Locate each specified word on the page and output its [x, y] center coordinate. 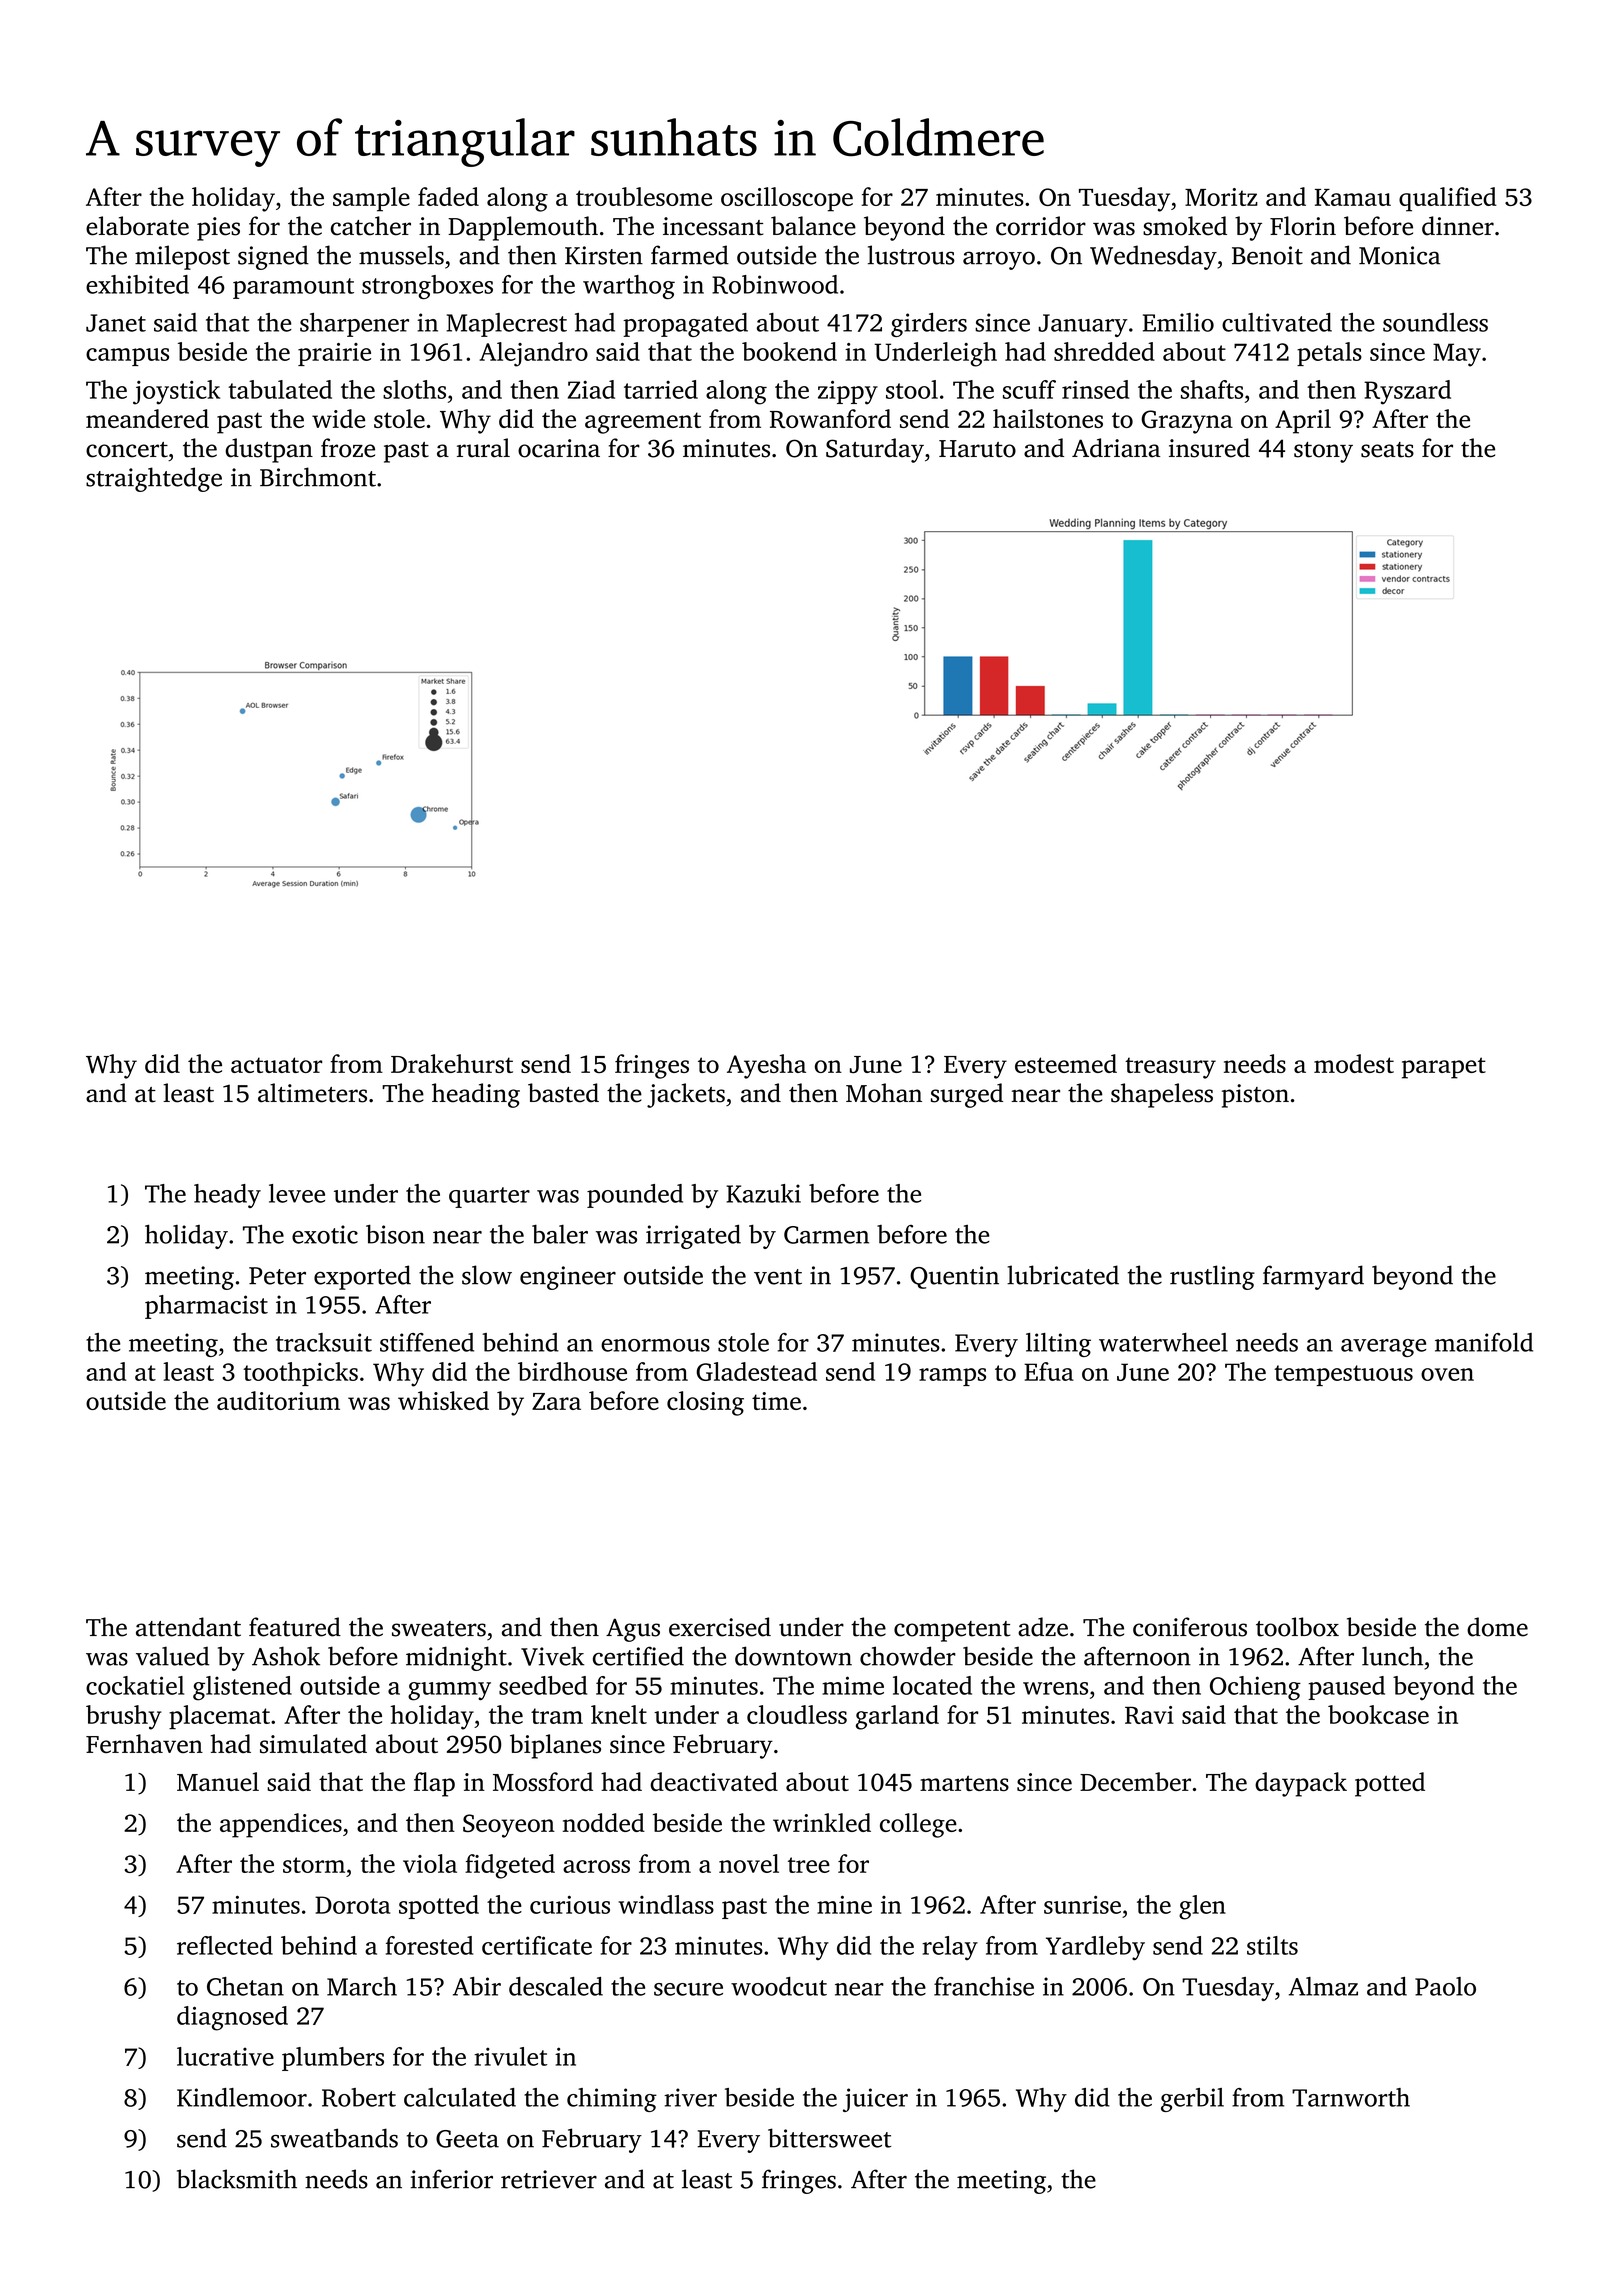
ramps [952, 1377]
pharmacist [206, 1307]
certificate [537, 1945]
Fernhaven [144, 1743]
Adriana [1116, 448]
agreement [643, 423]
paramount [293, 288]
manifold [1484, 1342]
